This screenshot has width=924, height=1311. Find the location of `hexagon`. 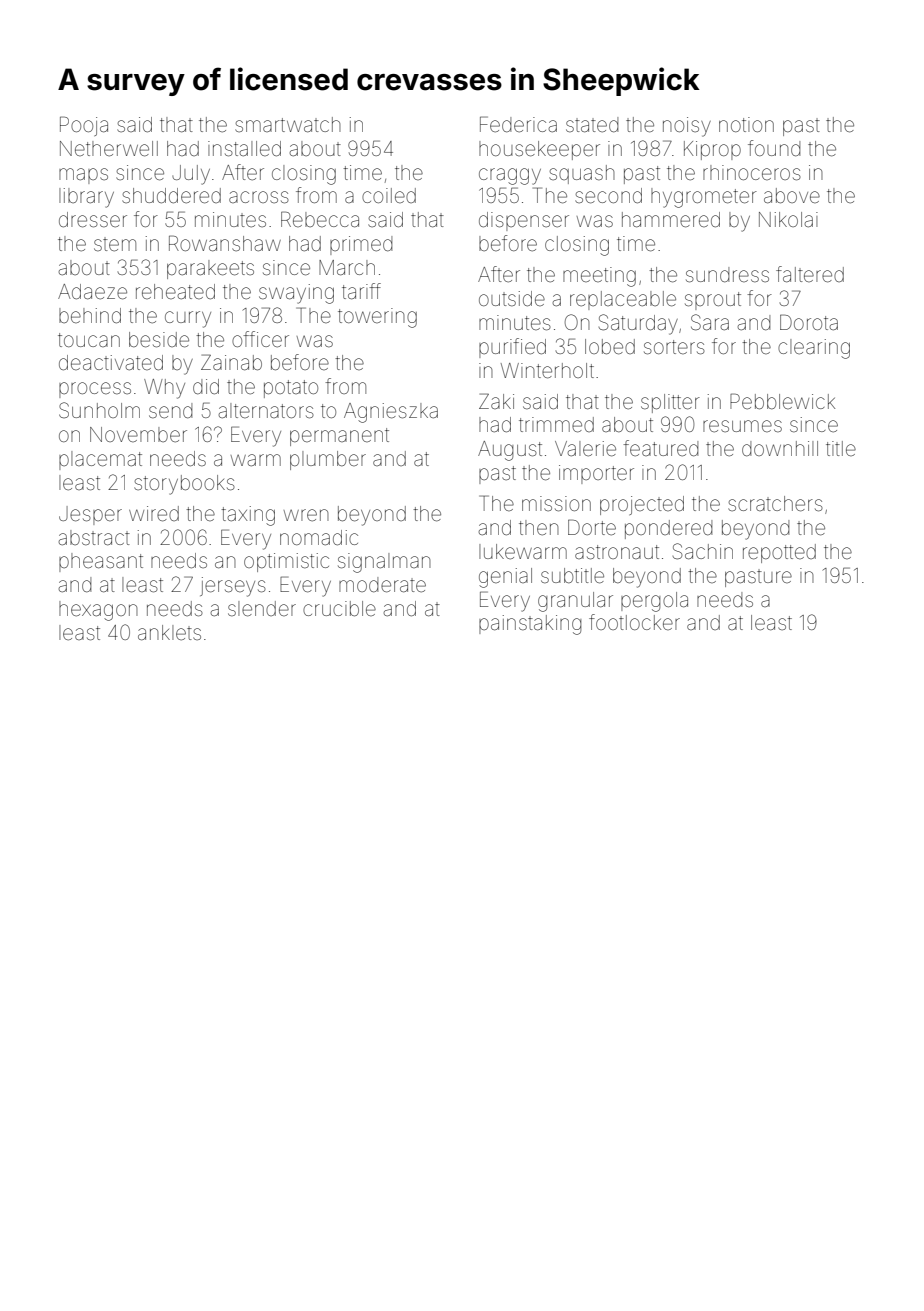

hexagon is located at coordinates (98, 611).
